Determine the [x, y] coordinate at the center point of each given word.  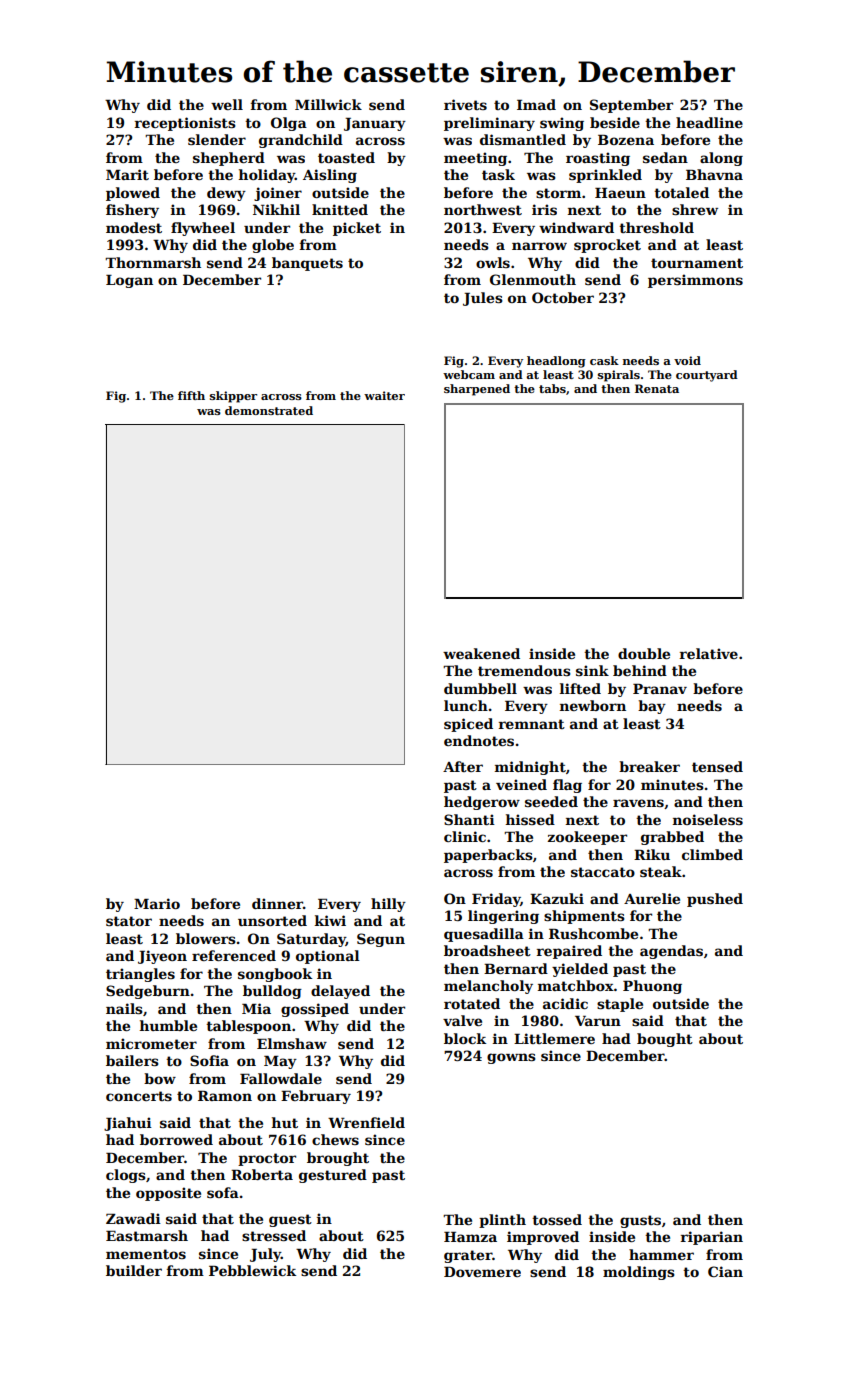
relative [709, 653]
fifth [191, 395]
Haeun [620, 193]
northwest [483, 209]
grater [468, 1256]
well [227, 104]
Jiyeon [162, 957]
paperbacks [488, 856]
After [463, 766]
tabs [552, 388]
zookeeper [587, 838]
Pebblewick [252, 1270]
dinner [277, 903]
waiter [384, 395]
